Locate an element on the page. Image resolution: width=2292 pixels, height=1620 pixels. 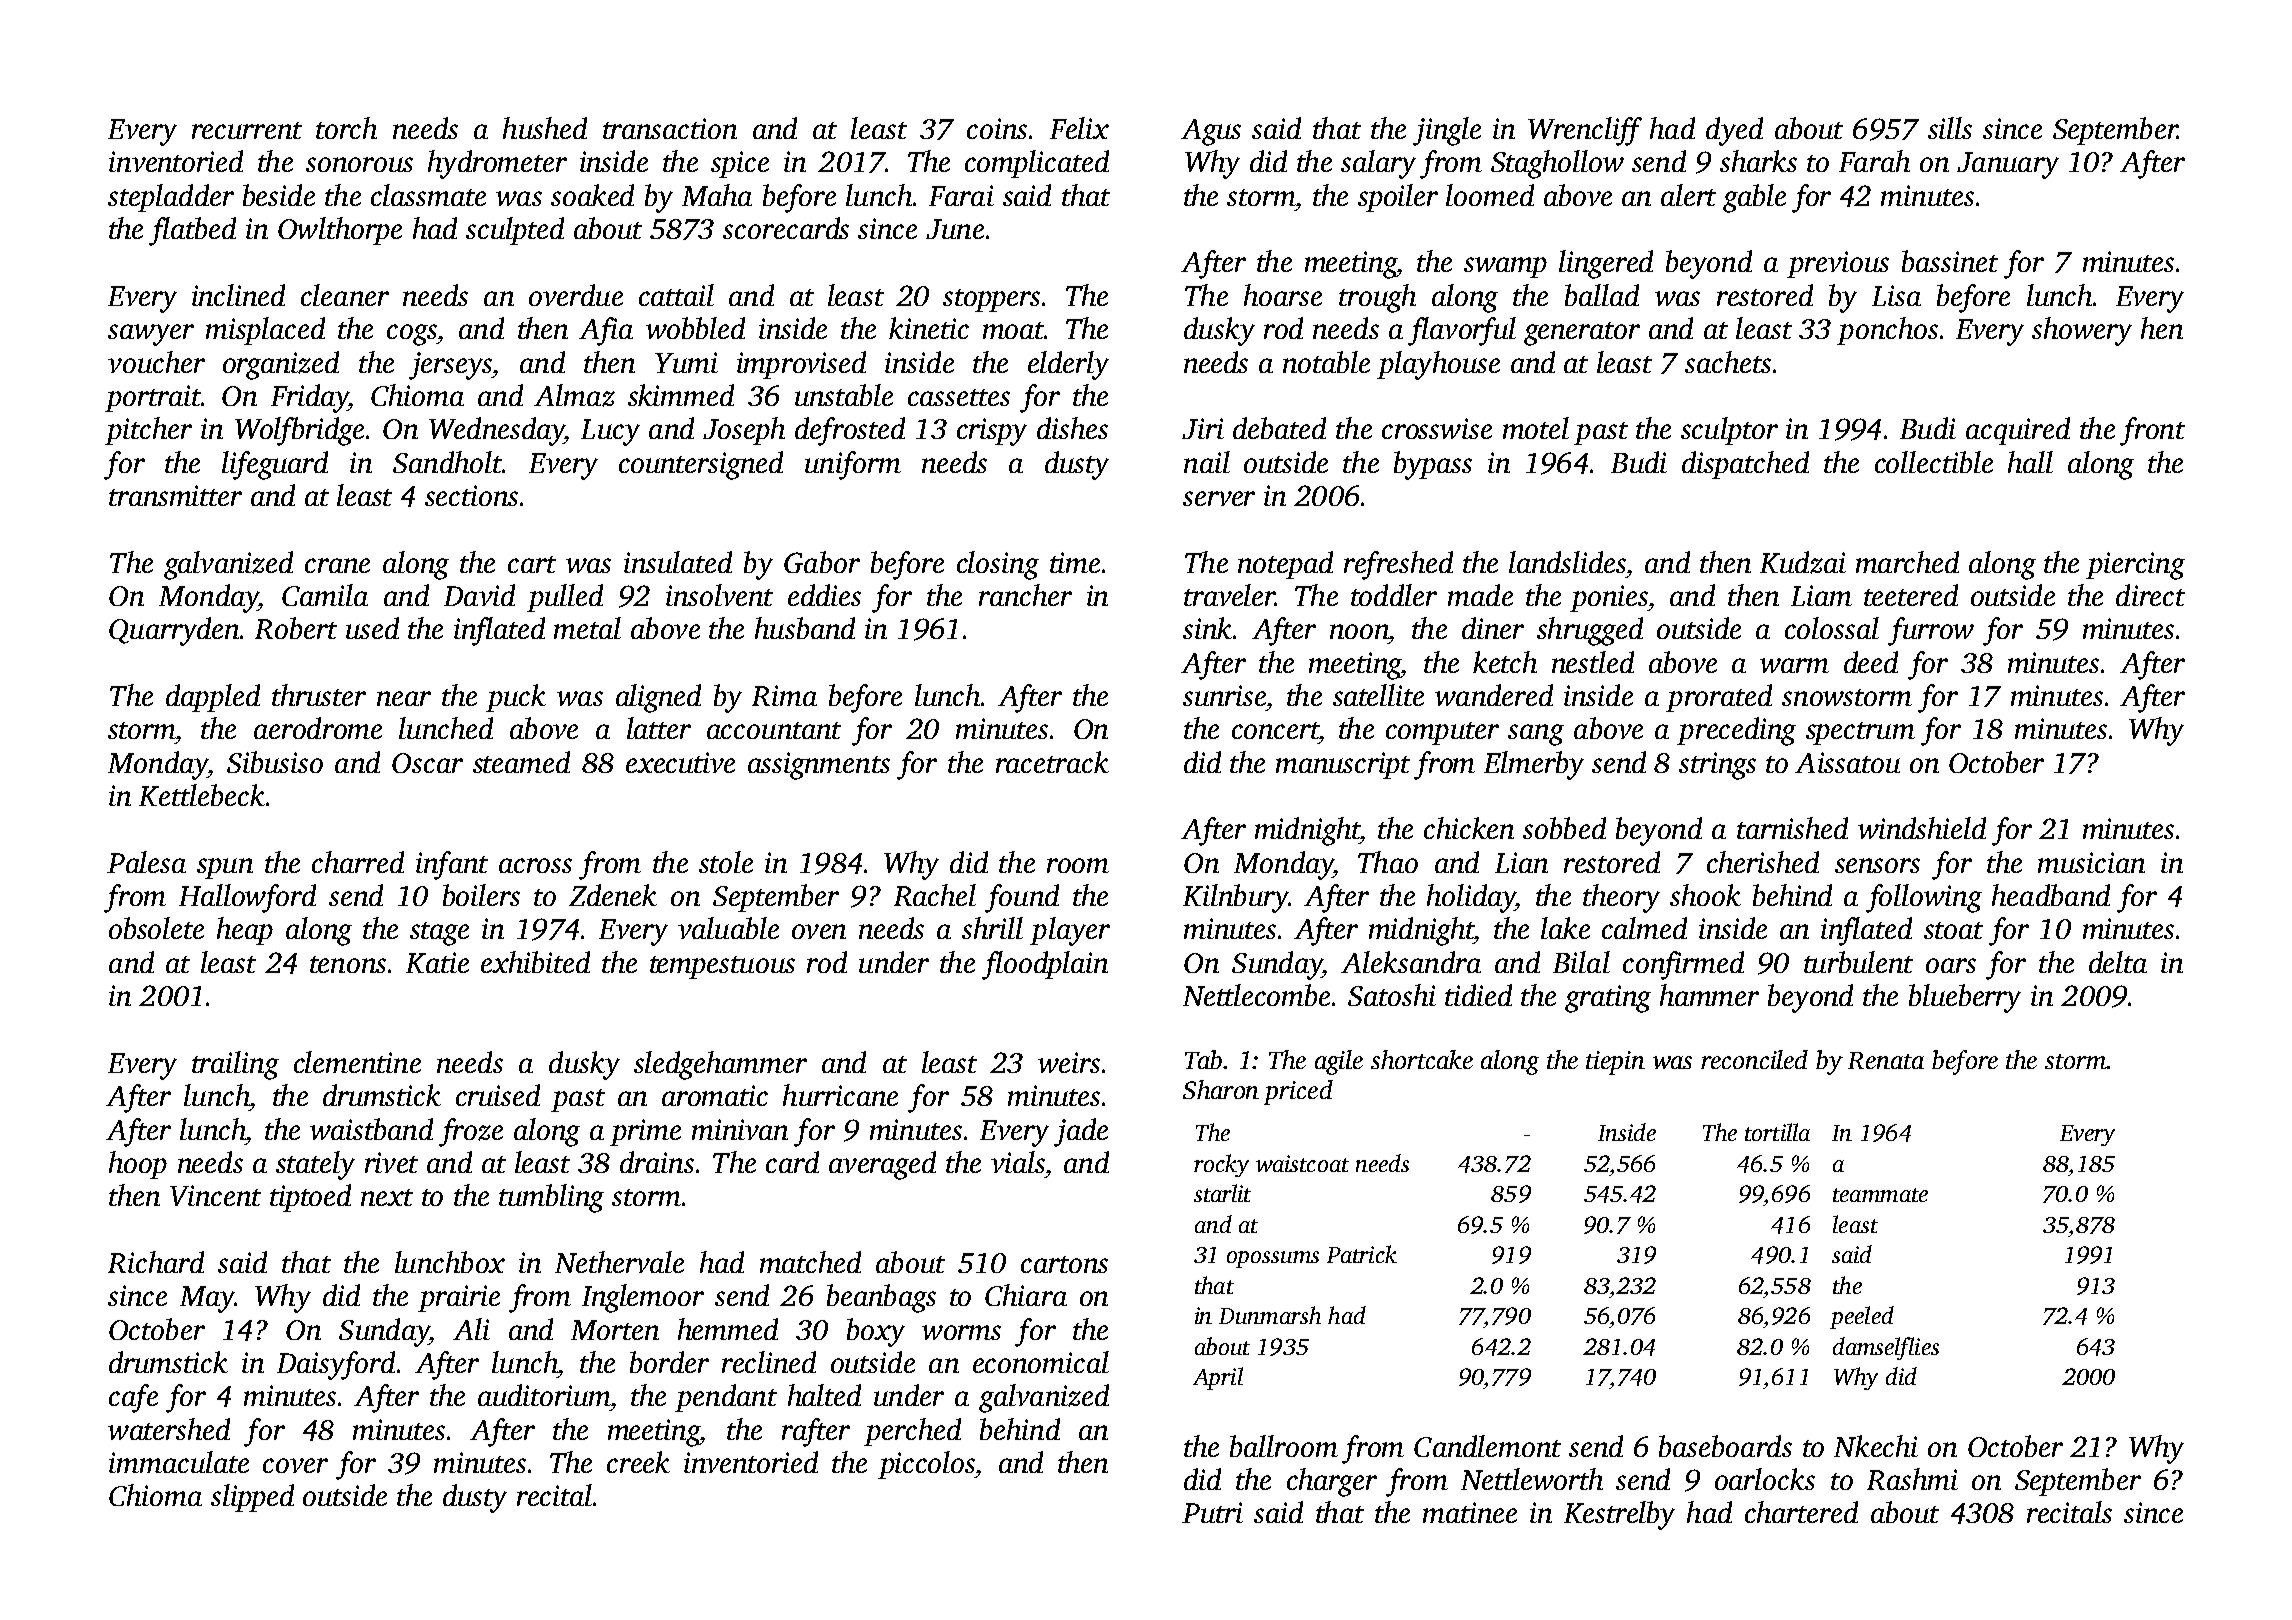
Quarryden is located at coordinates (174, 631).
